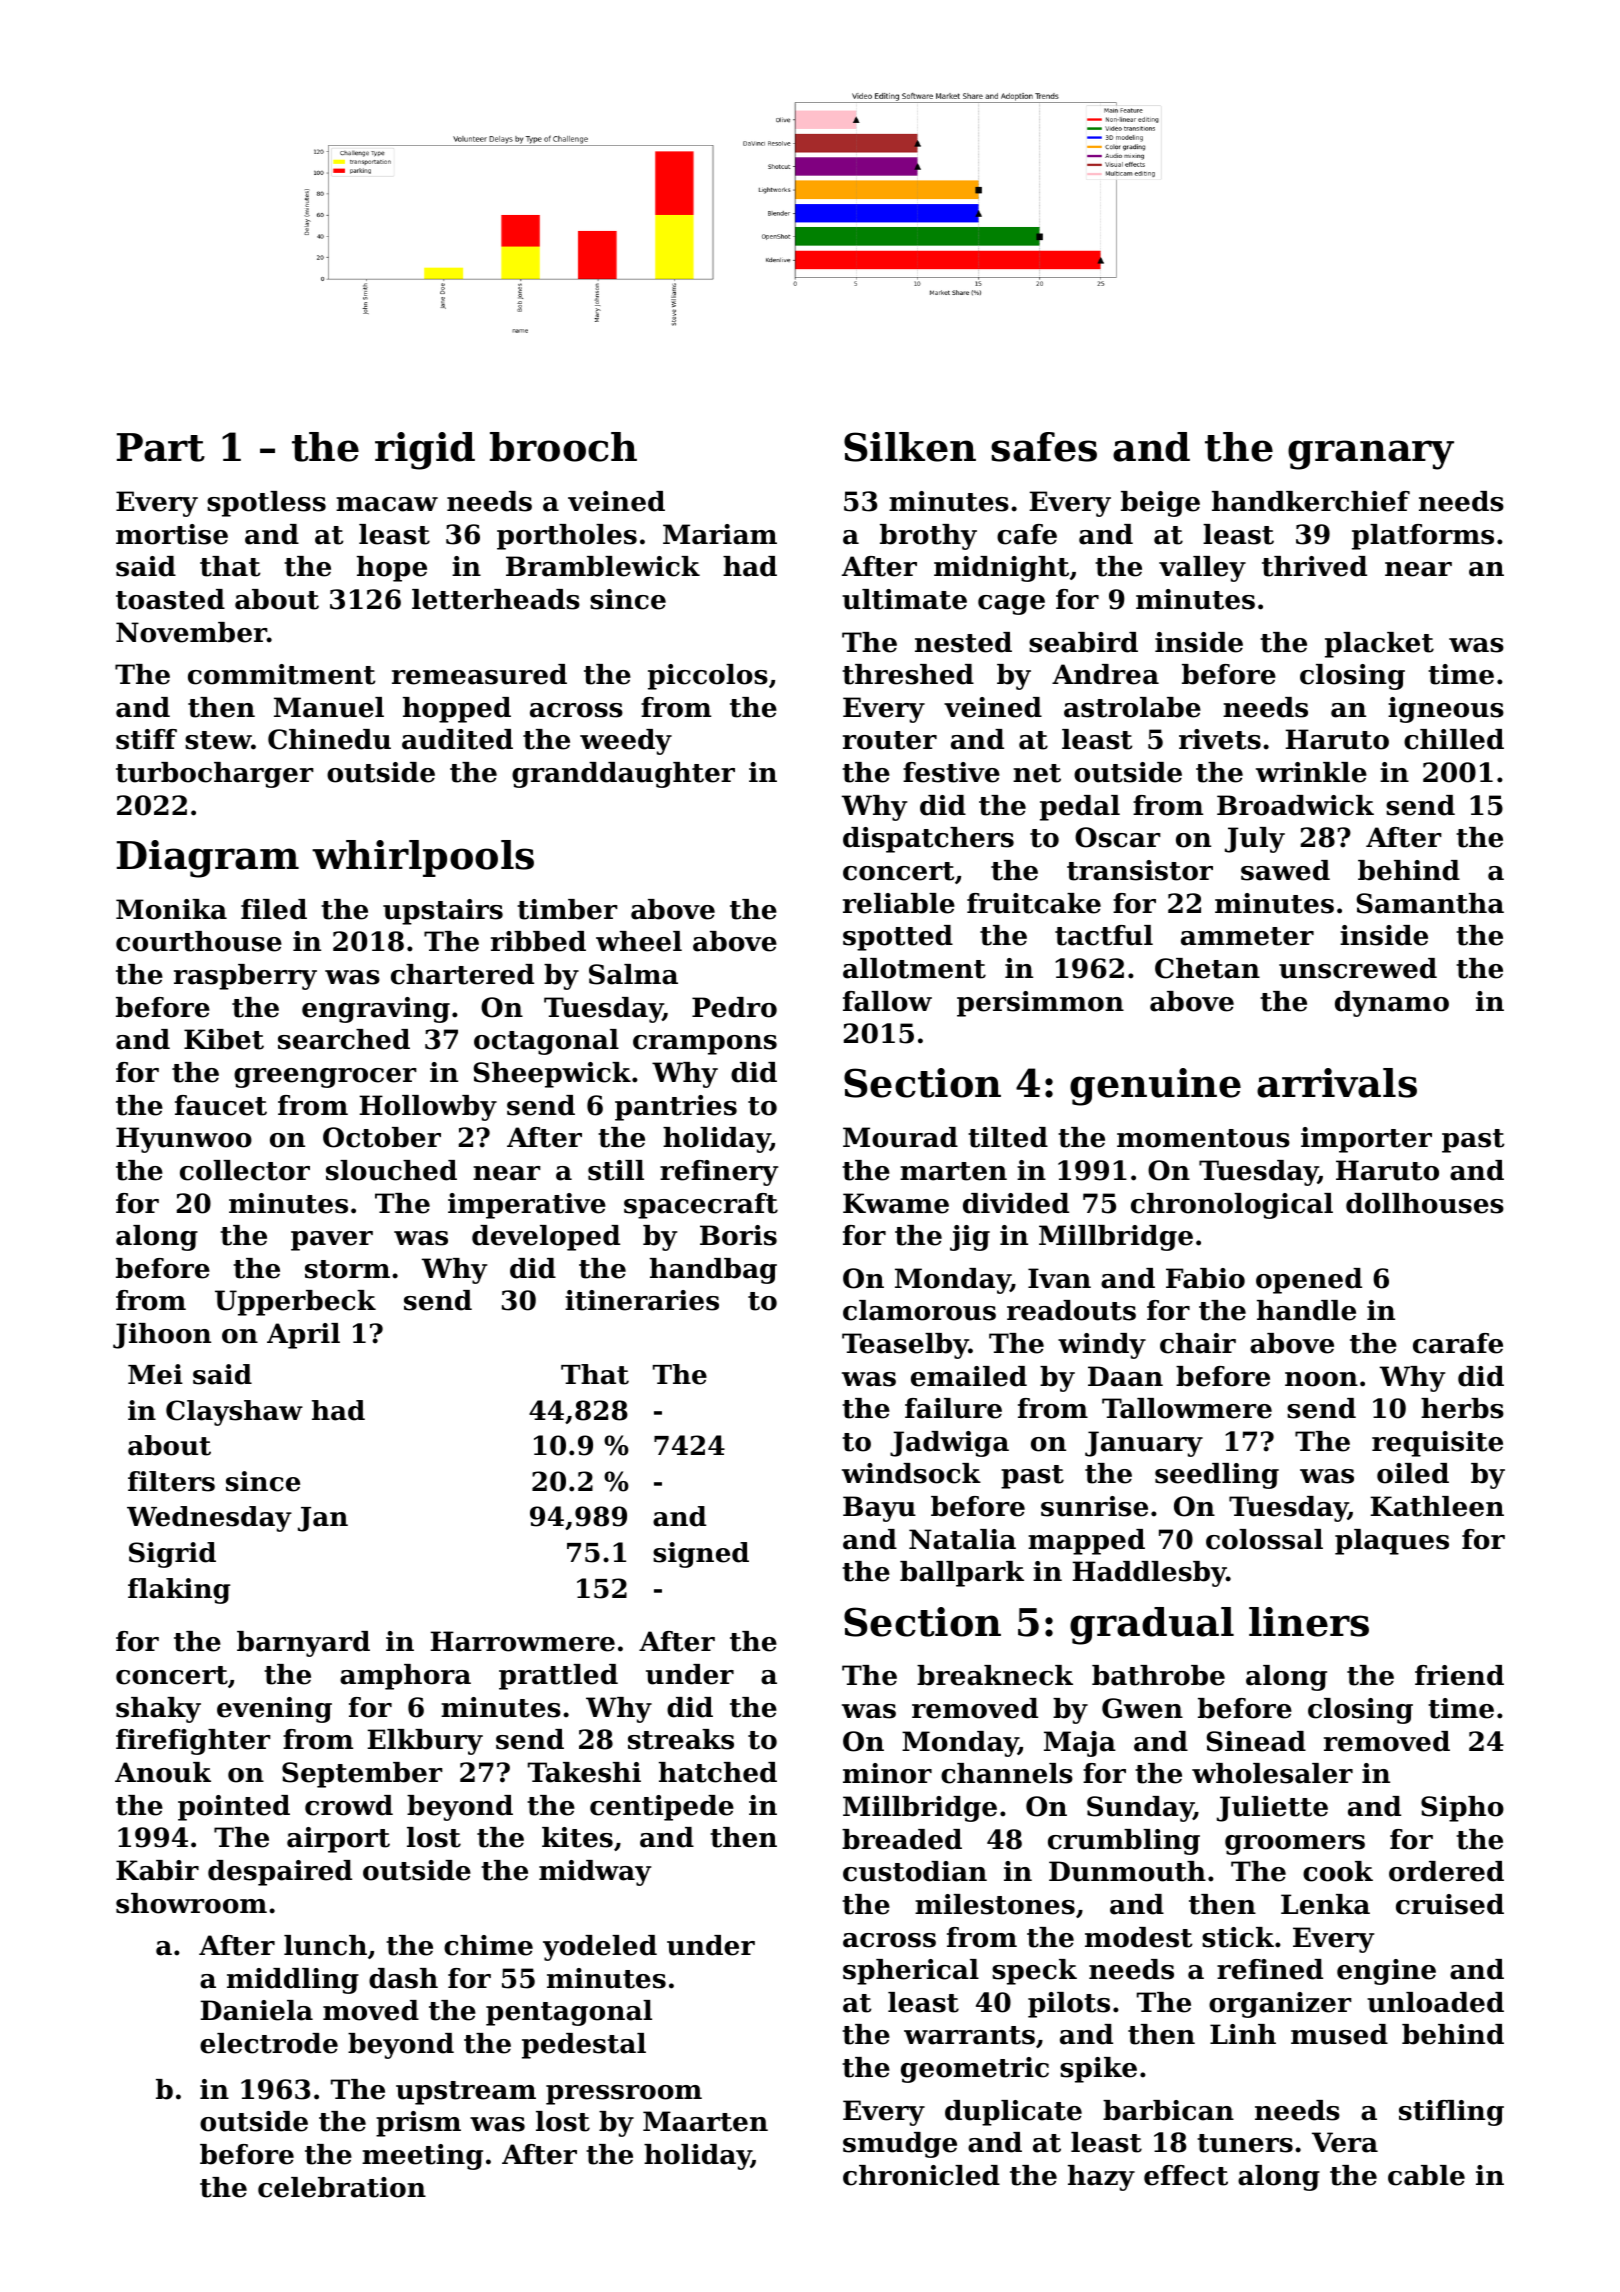  What do you see at coordinates (681, 1739) in the image?
I see `streaks` at bounding box center [681, 1739].
